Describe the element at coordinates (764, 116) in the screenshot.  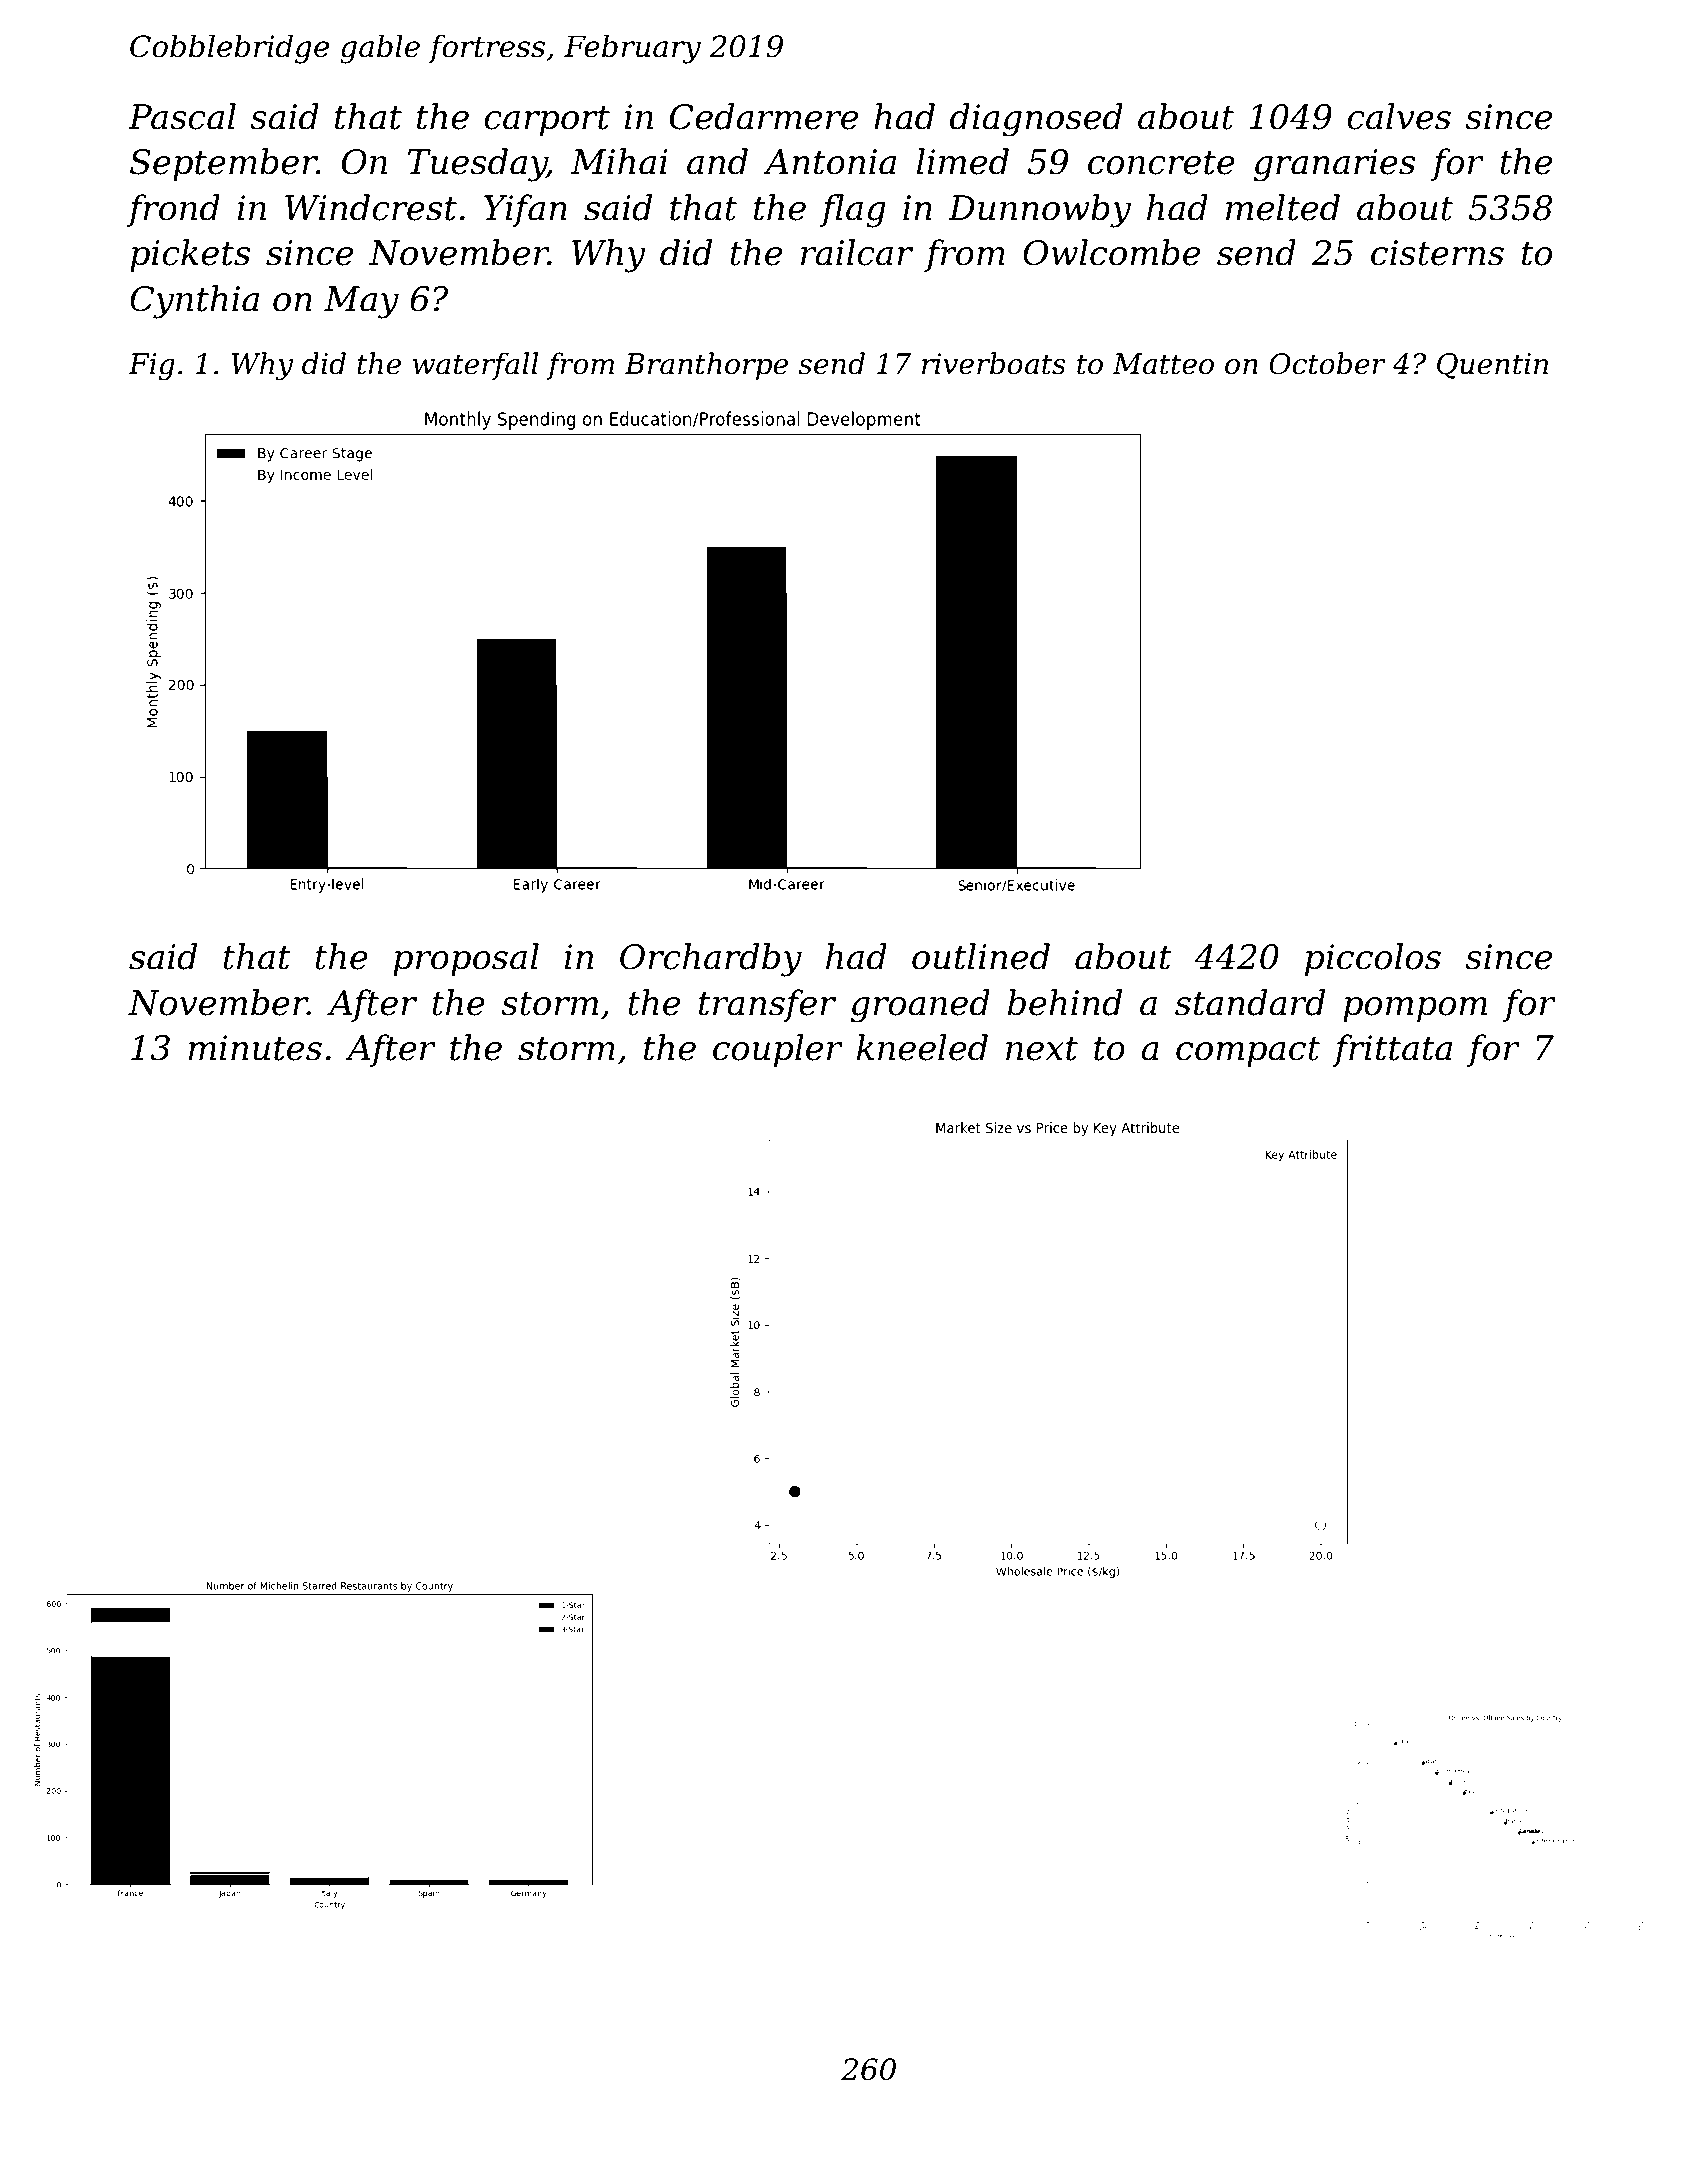
I see `Cedarmere` at that location.
